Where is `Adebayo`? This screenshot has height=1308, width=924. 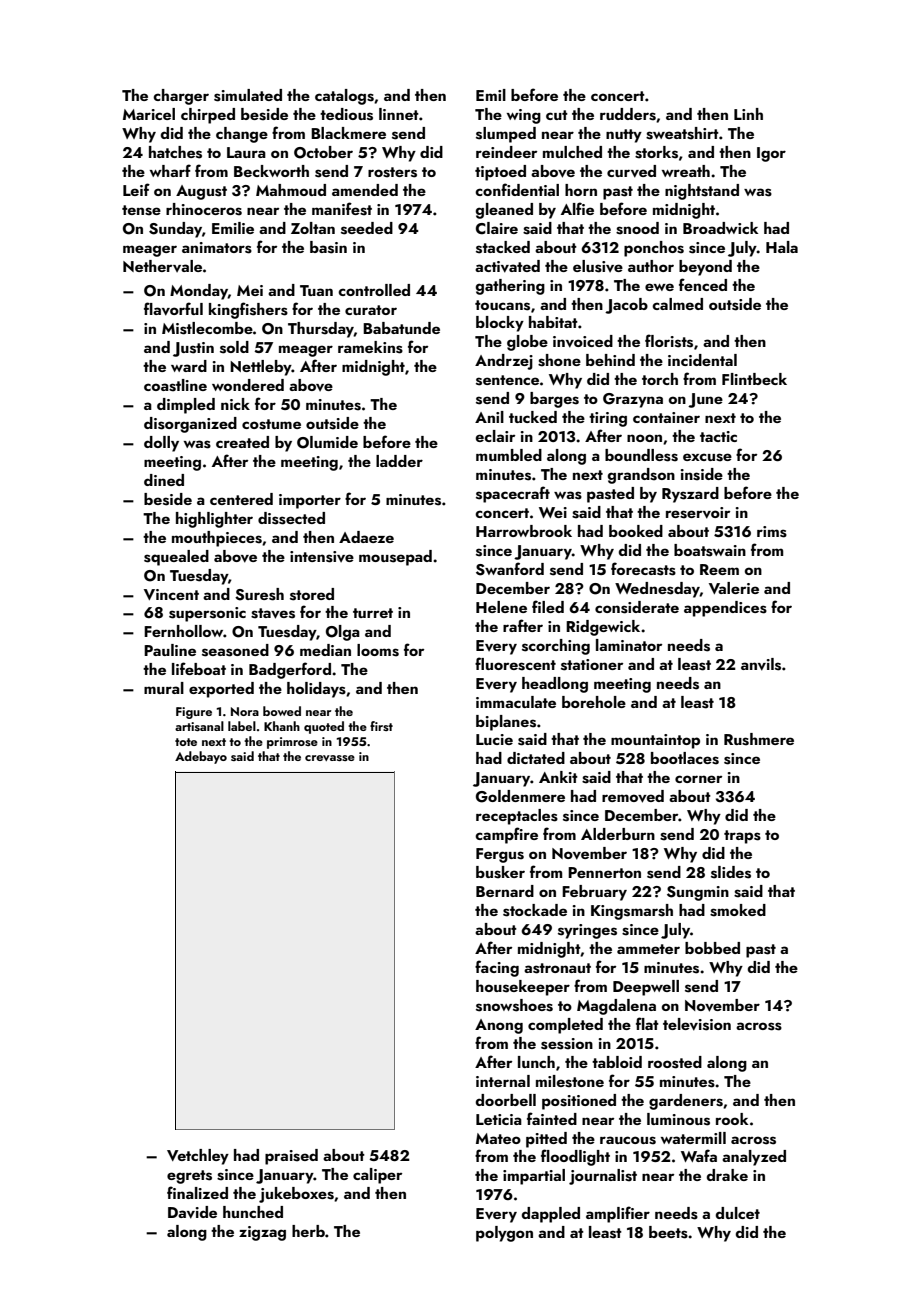
Adebayo is located at coordinates (201, 757).
